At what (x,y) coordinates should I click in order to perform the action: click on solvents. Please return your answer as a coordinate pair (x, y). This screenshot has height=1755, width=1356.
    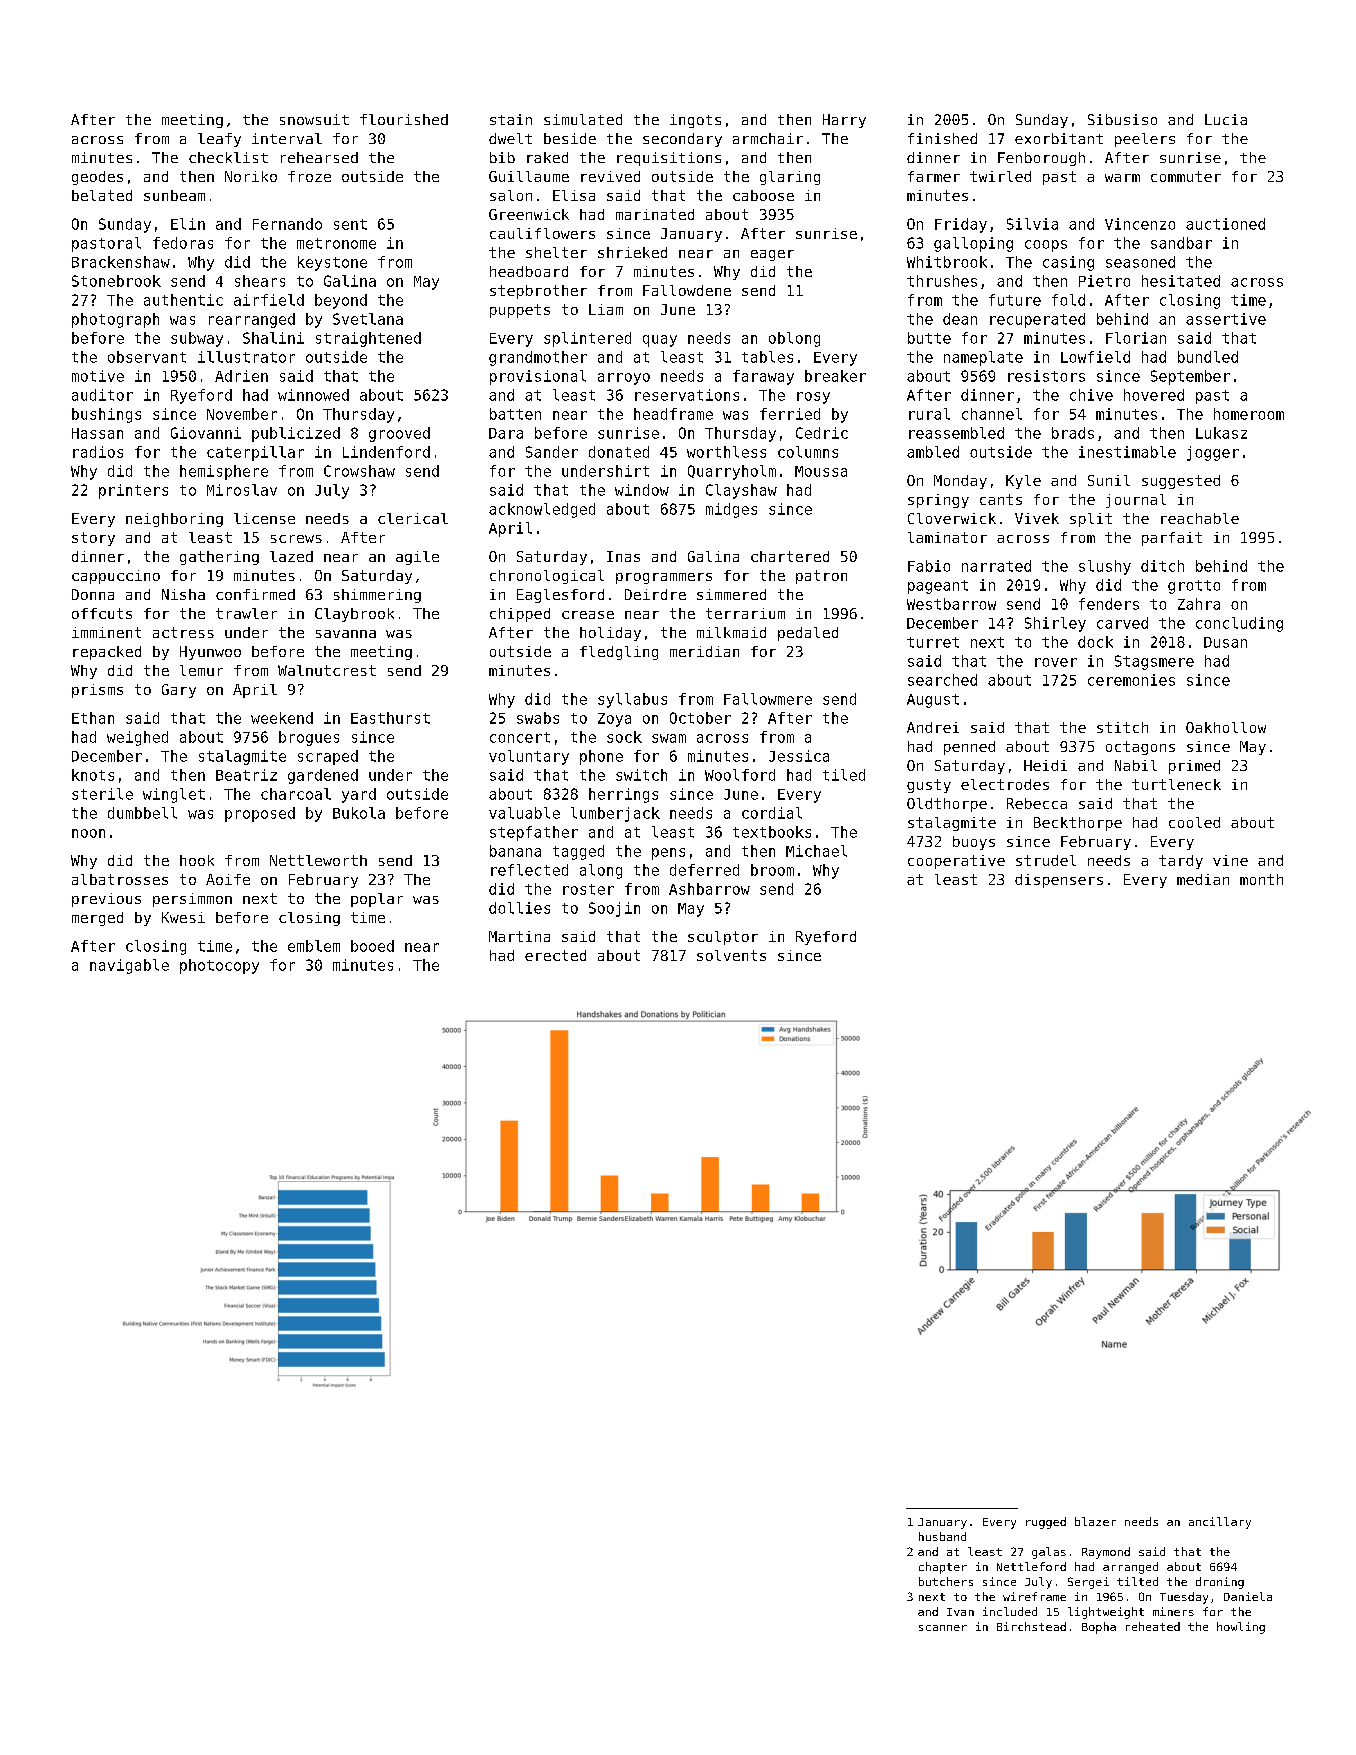
    Looking at the image, I should click on (731, 955).
